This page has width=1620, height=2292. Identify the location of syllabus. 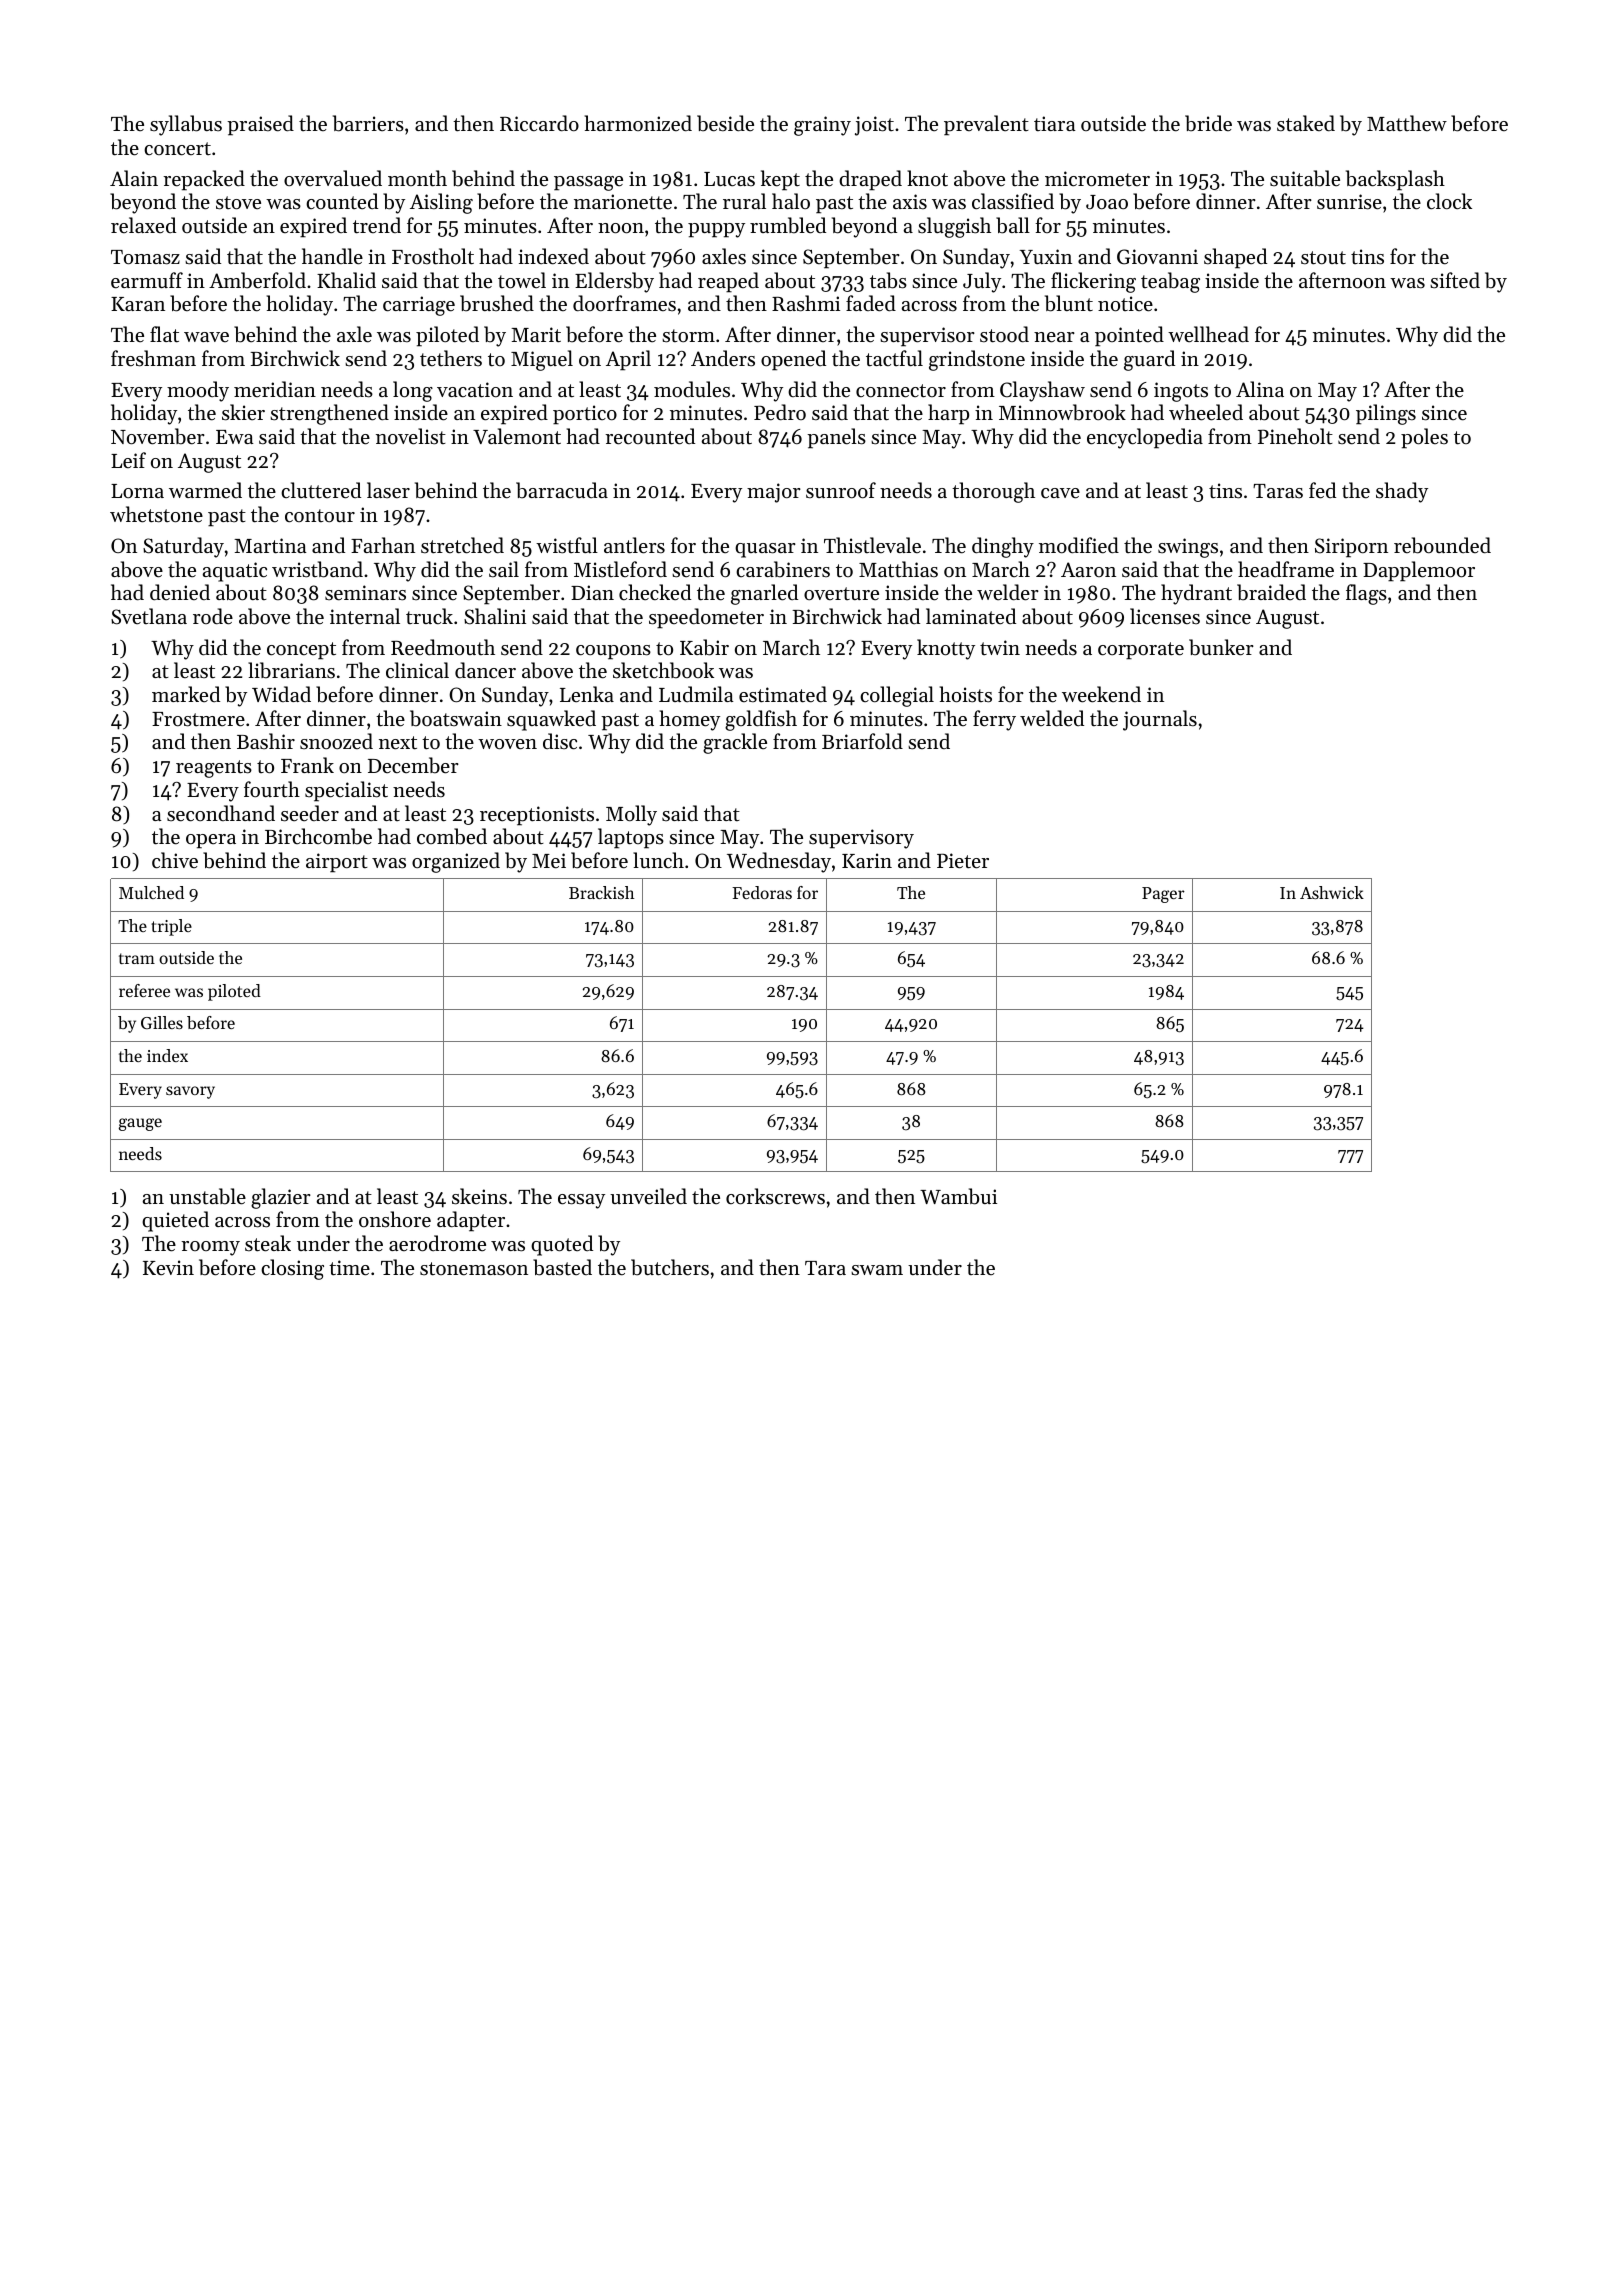
(186, 125).
